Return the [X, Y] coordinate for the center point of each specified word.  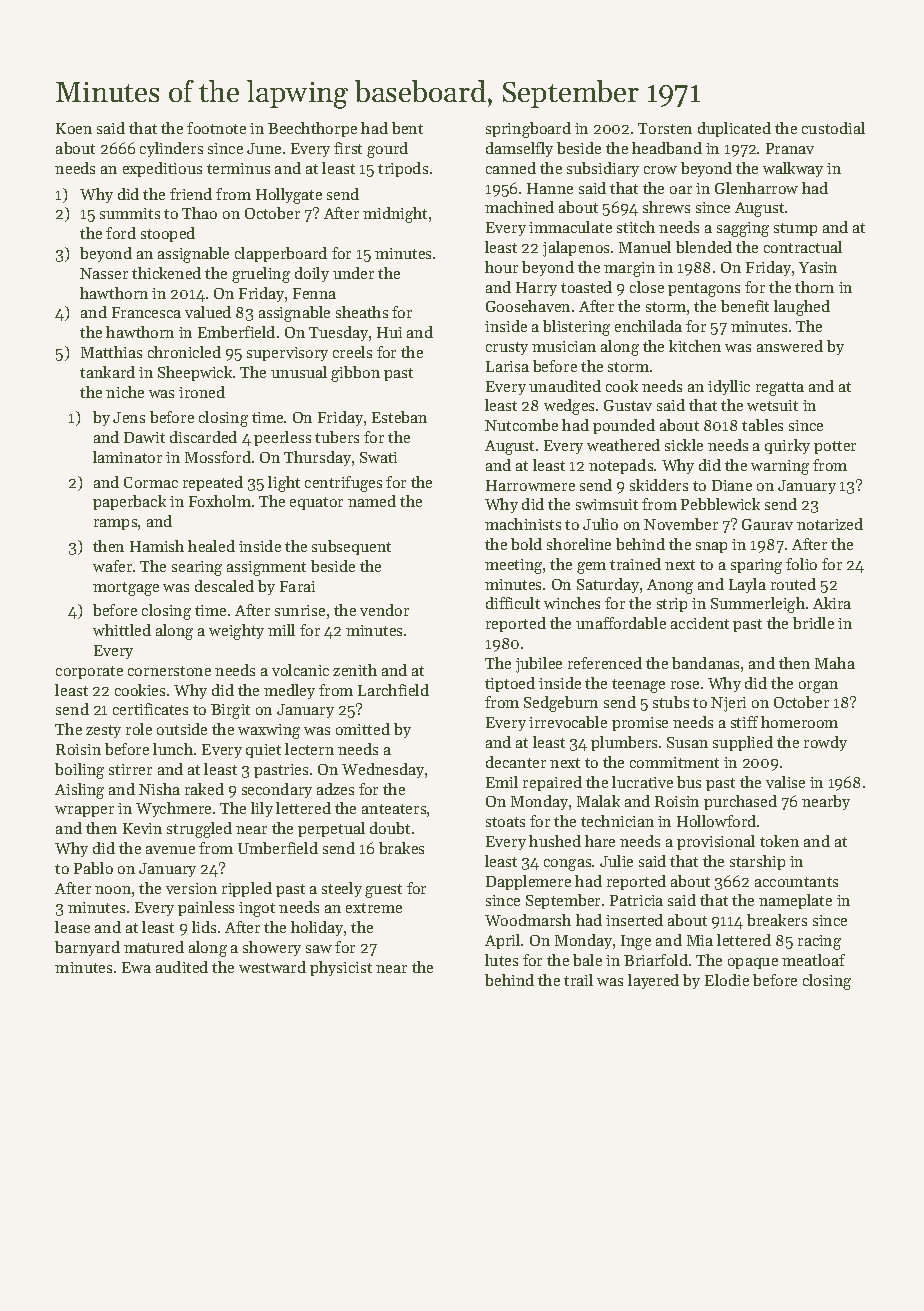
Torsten [665, 128]
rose [685, 685]
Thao [199, 213]
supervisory [287, 354]
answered [790, 346]
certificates [150, 709]
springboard [528, 130]
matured [154, 947]
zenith [355, 670]
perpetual [331, 829]
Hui [389, 332]
